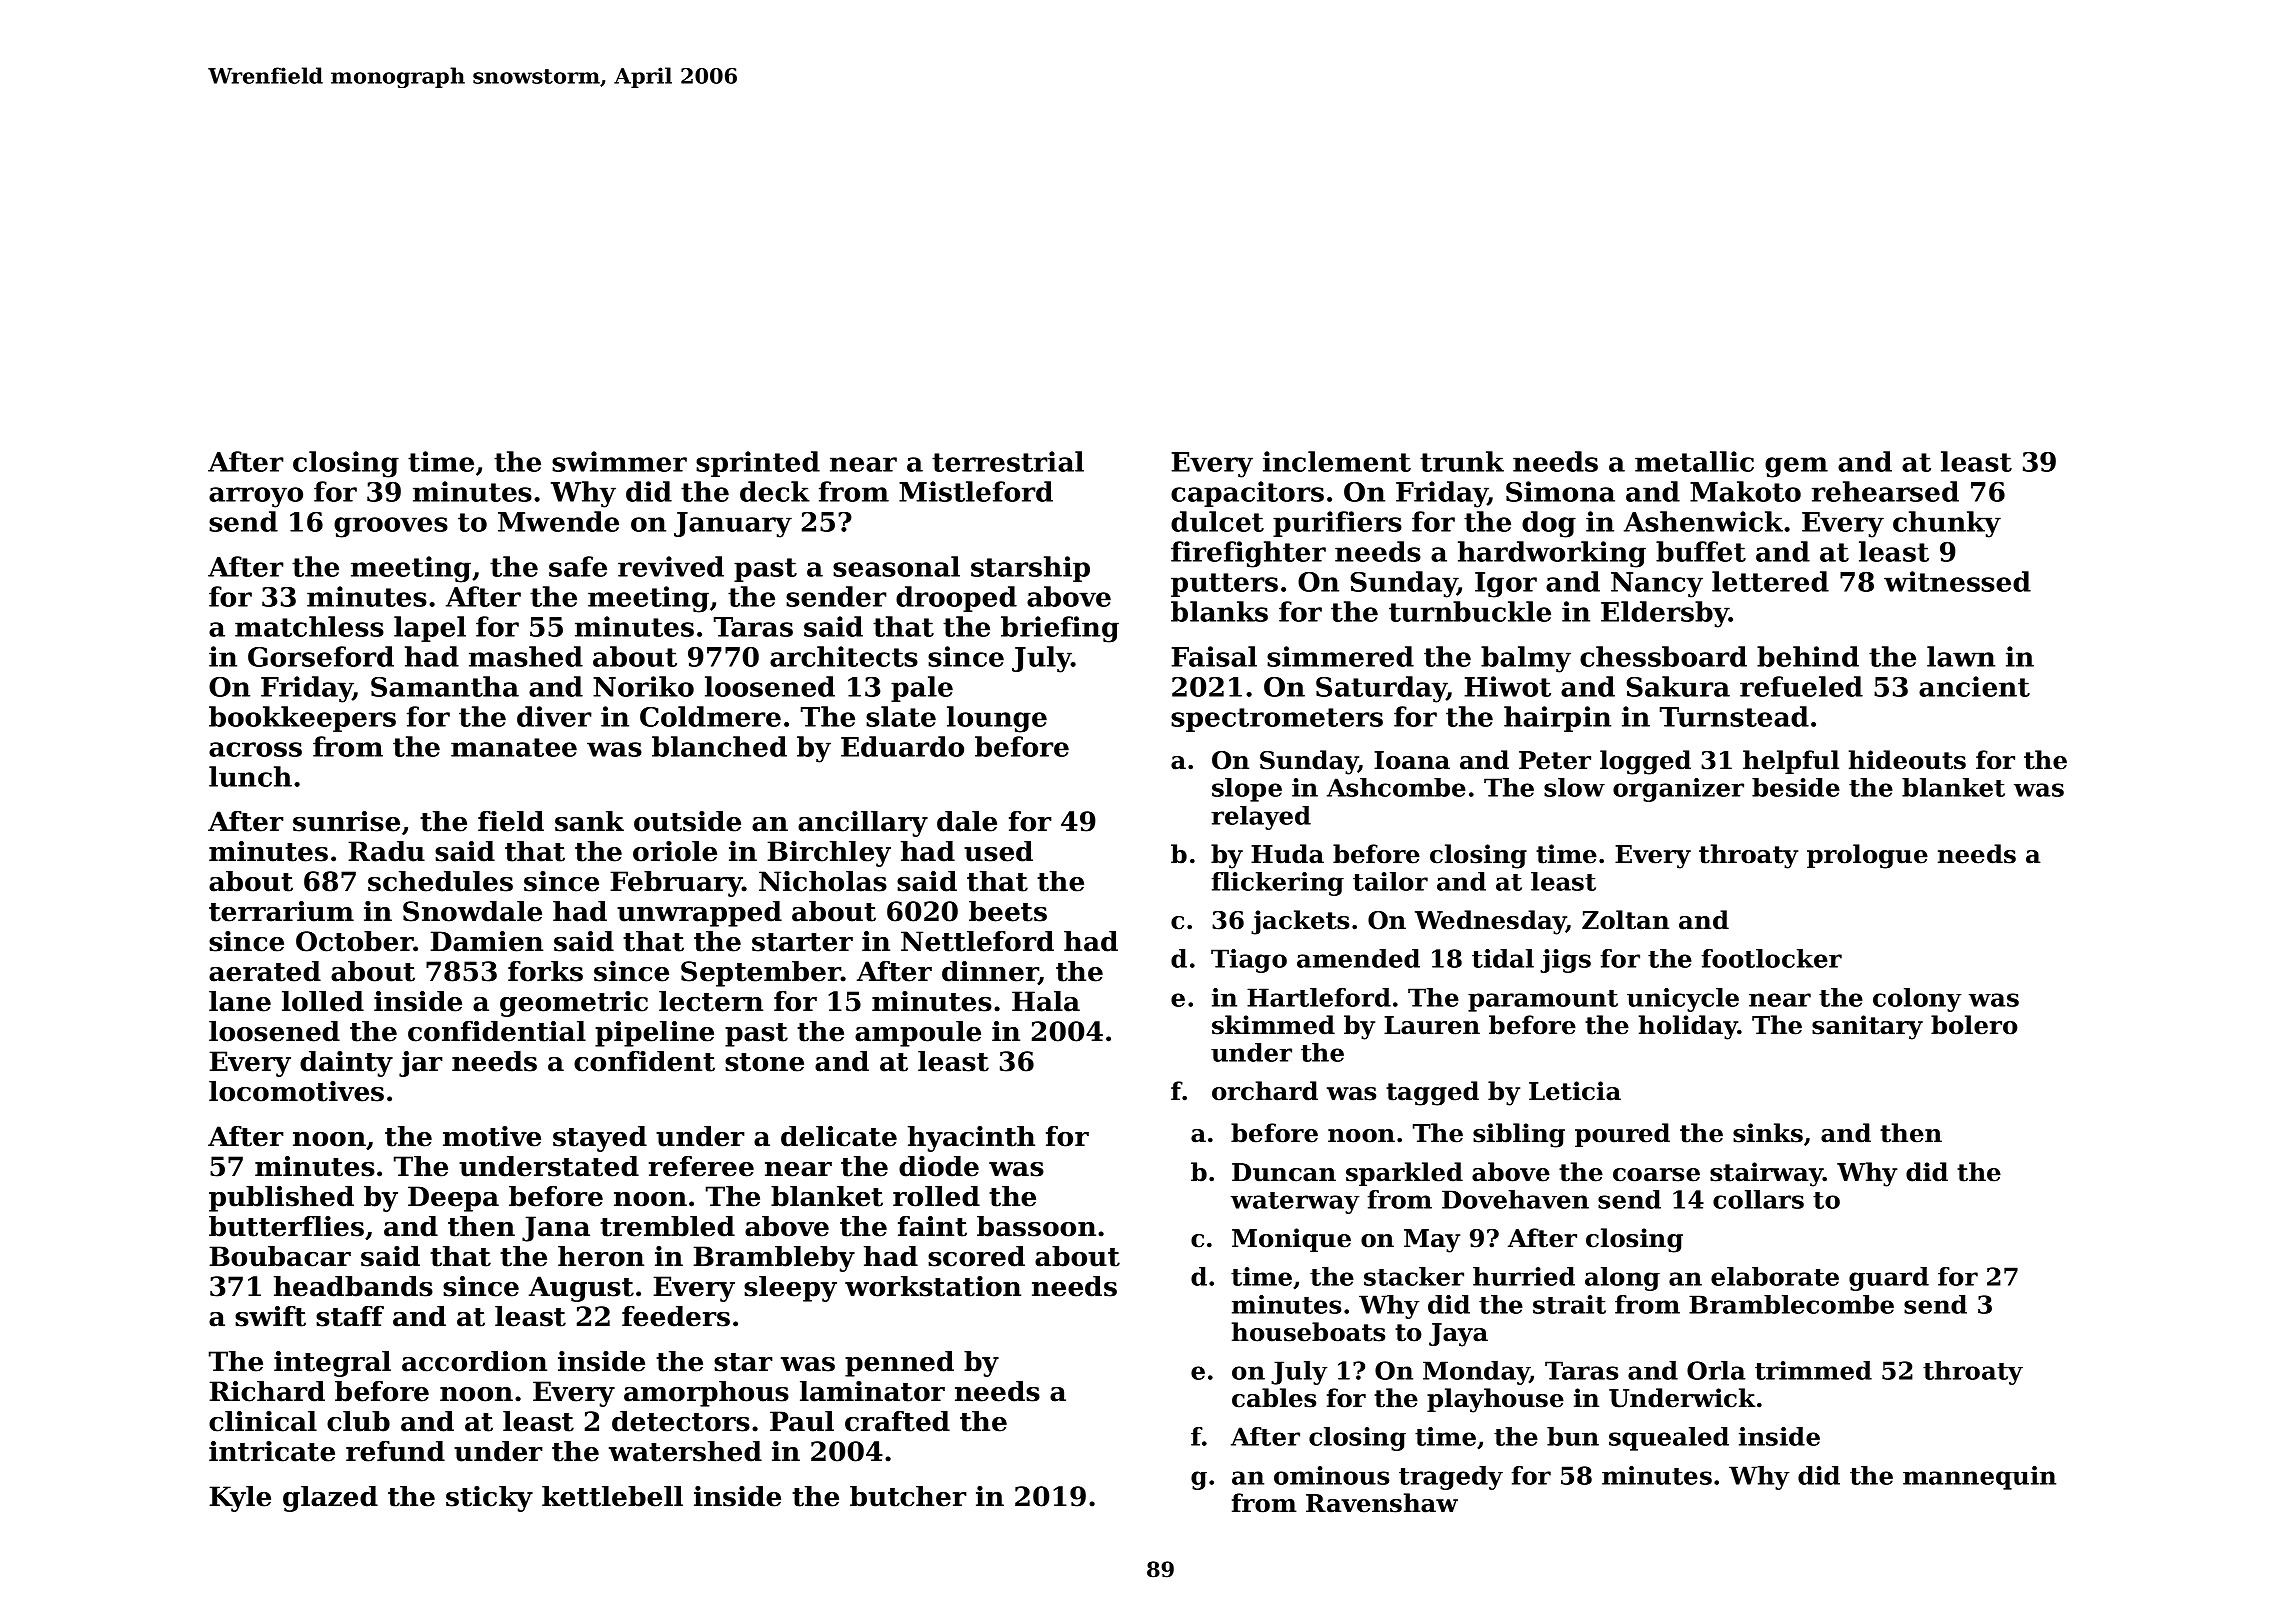 The image size is (2292, 1620). What do you see at coordinates (486, 941) in the screenshot?
I see `Damien` at bounding box center [486, 941].
